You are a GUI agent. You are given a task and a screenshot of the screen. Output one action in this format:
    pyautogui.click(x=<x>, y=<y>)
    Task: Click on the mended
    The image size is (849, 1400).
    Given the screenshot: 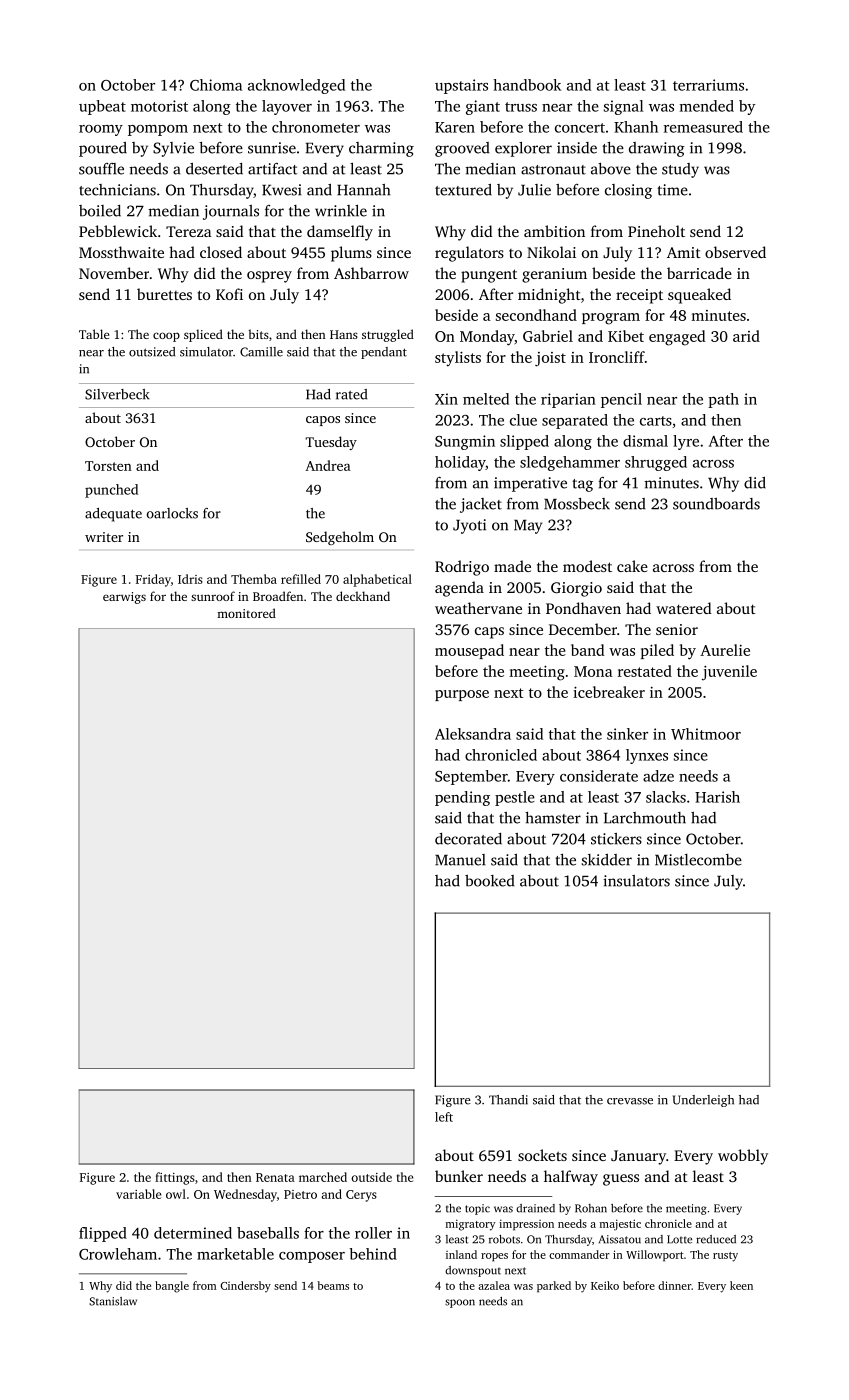 What is the action you would take?
    pyautogui.click(x=707, y=106)
